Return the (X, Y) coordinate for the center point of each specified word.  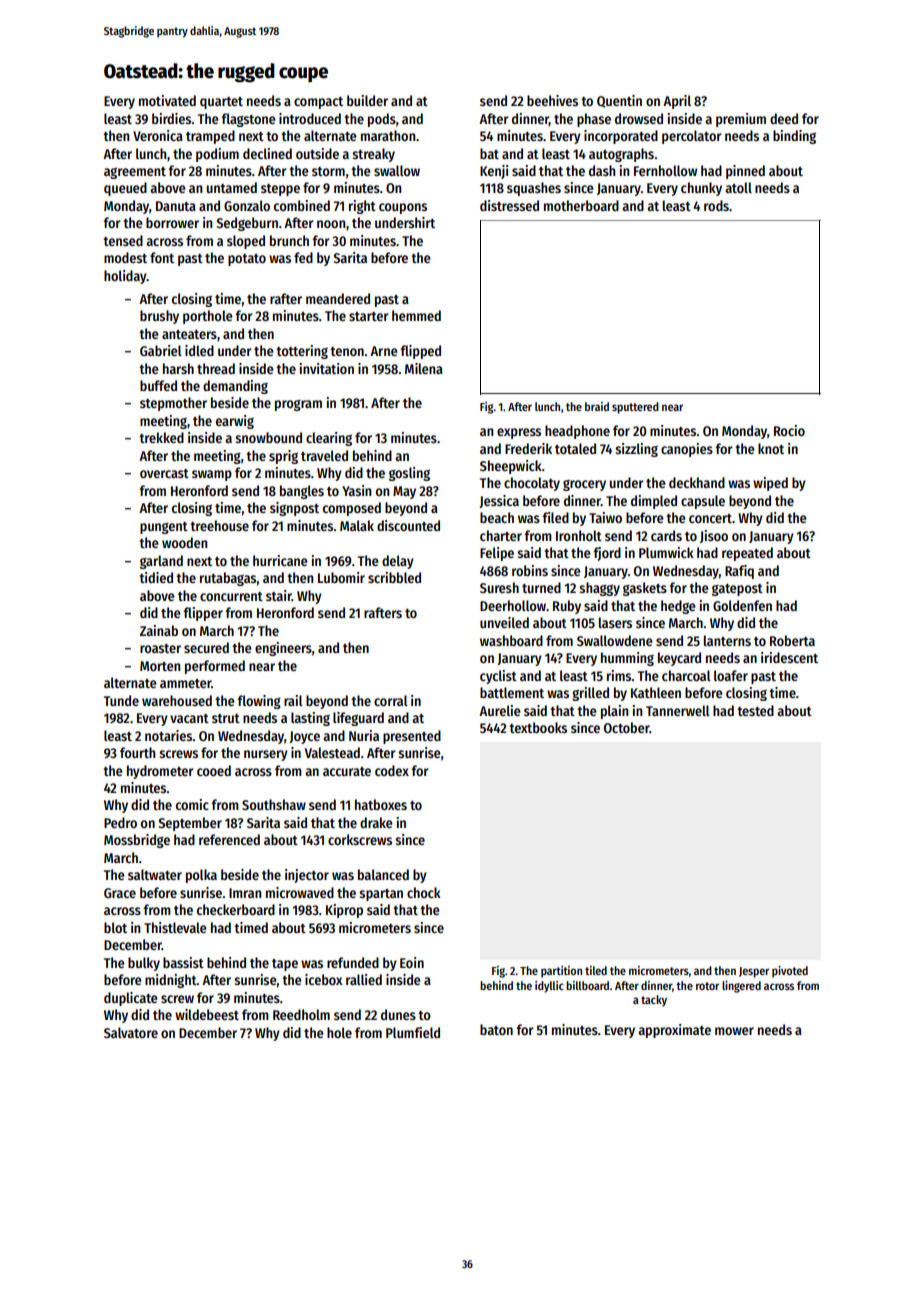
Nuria (364, 735)
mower (734, 1031)
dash (602, 170)
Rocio (789, 430)
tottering (302, 352)
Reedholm (301, 1014)
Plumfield (413, 1032)
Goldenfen (742, 605)
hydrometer (160, 772)
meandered (338, 298)
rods (716, 205)
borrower (172, 222)
